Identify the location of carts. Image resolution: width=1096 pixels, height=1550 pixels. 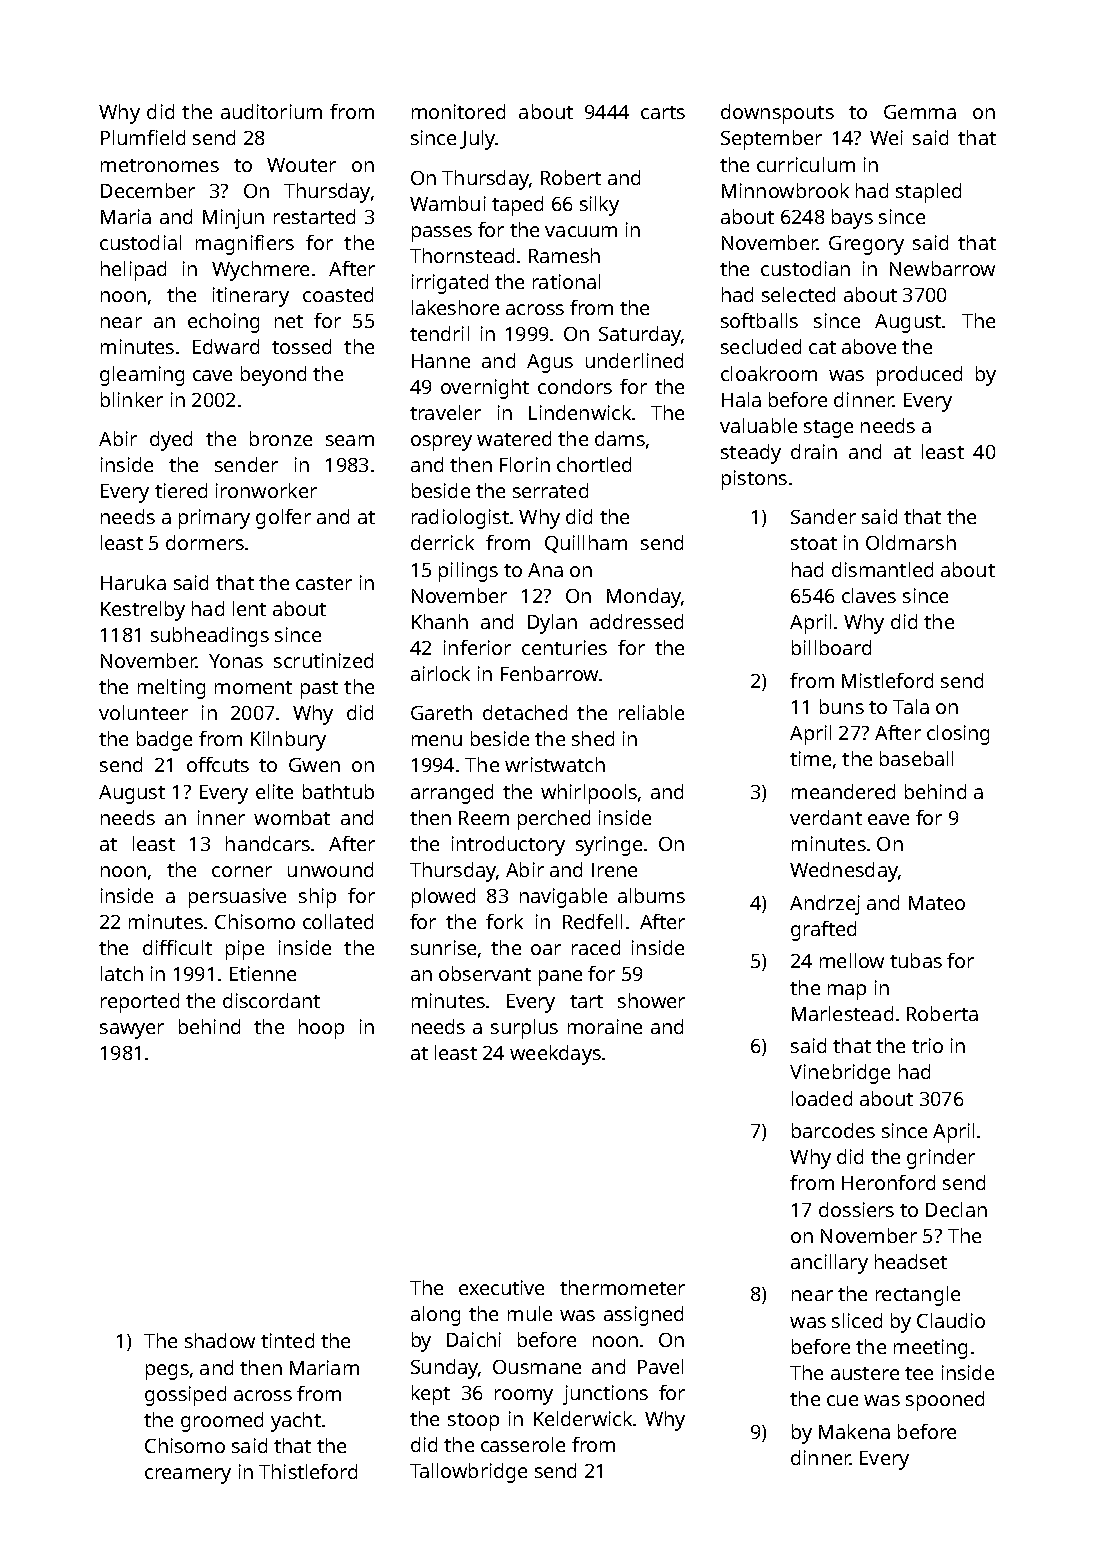
(663, 112).
